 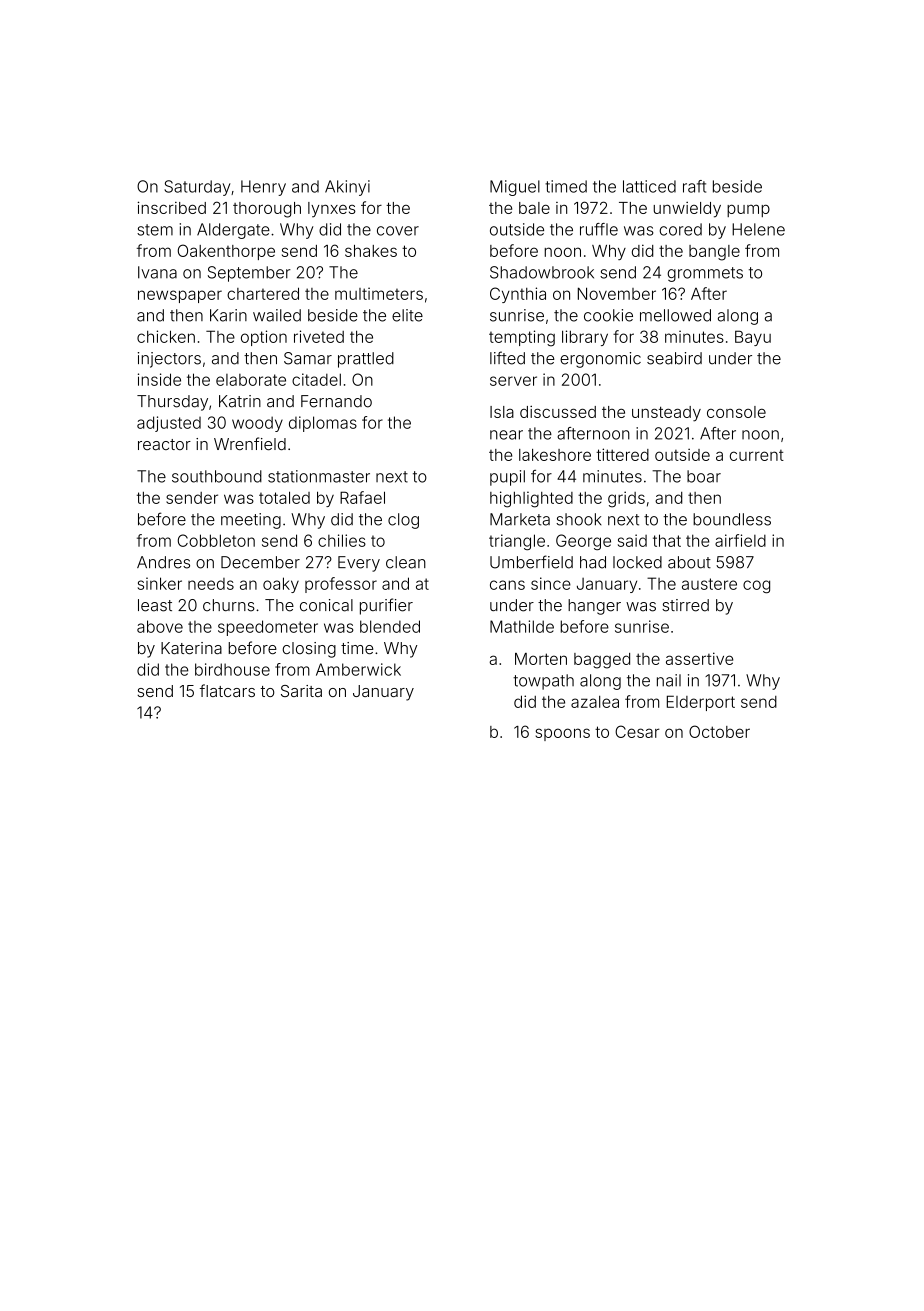 I want to click on reactor, so click(x=164, y=445).
